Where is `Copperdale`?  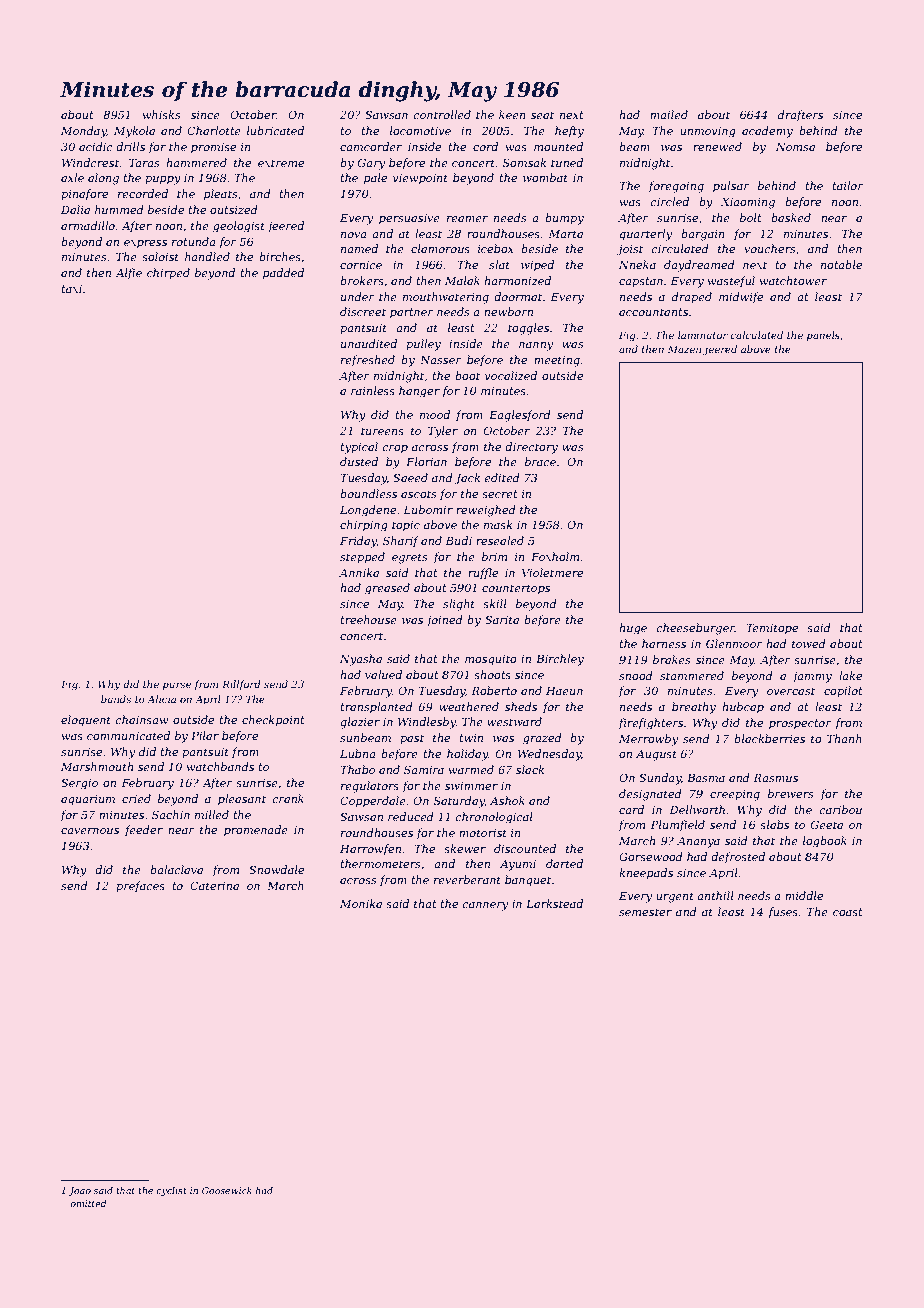
Copperdale is located at coordinates (373, 802).
